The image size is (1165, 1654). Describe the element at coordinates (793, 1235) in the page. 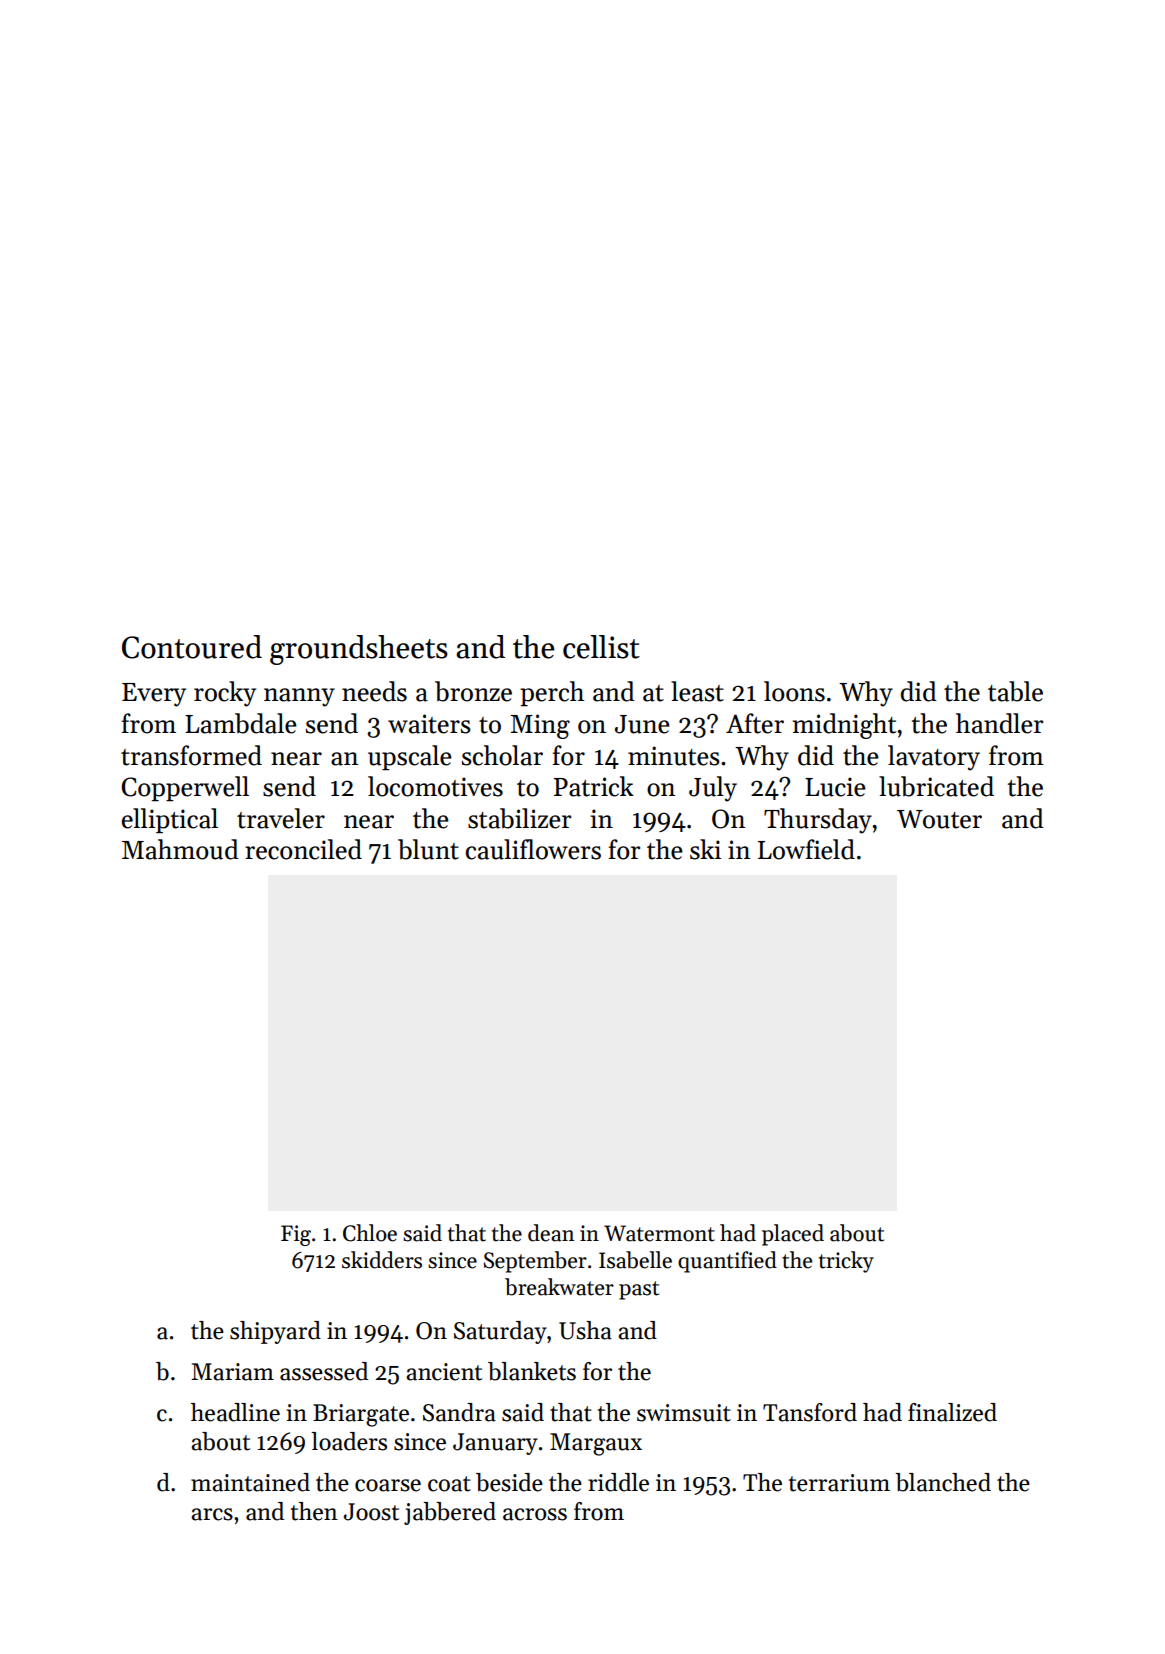

I see `placed` at that location.
